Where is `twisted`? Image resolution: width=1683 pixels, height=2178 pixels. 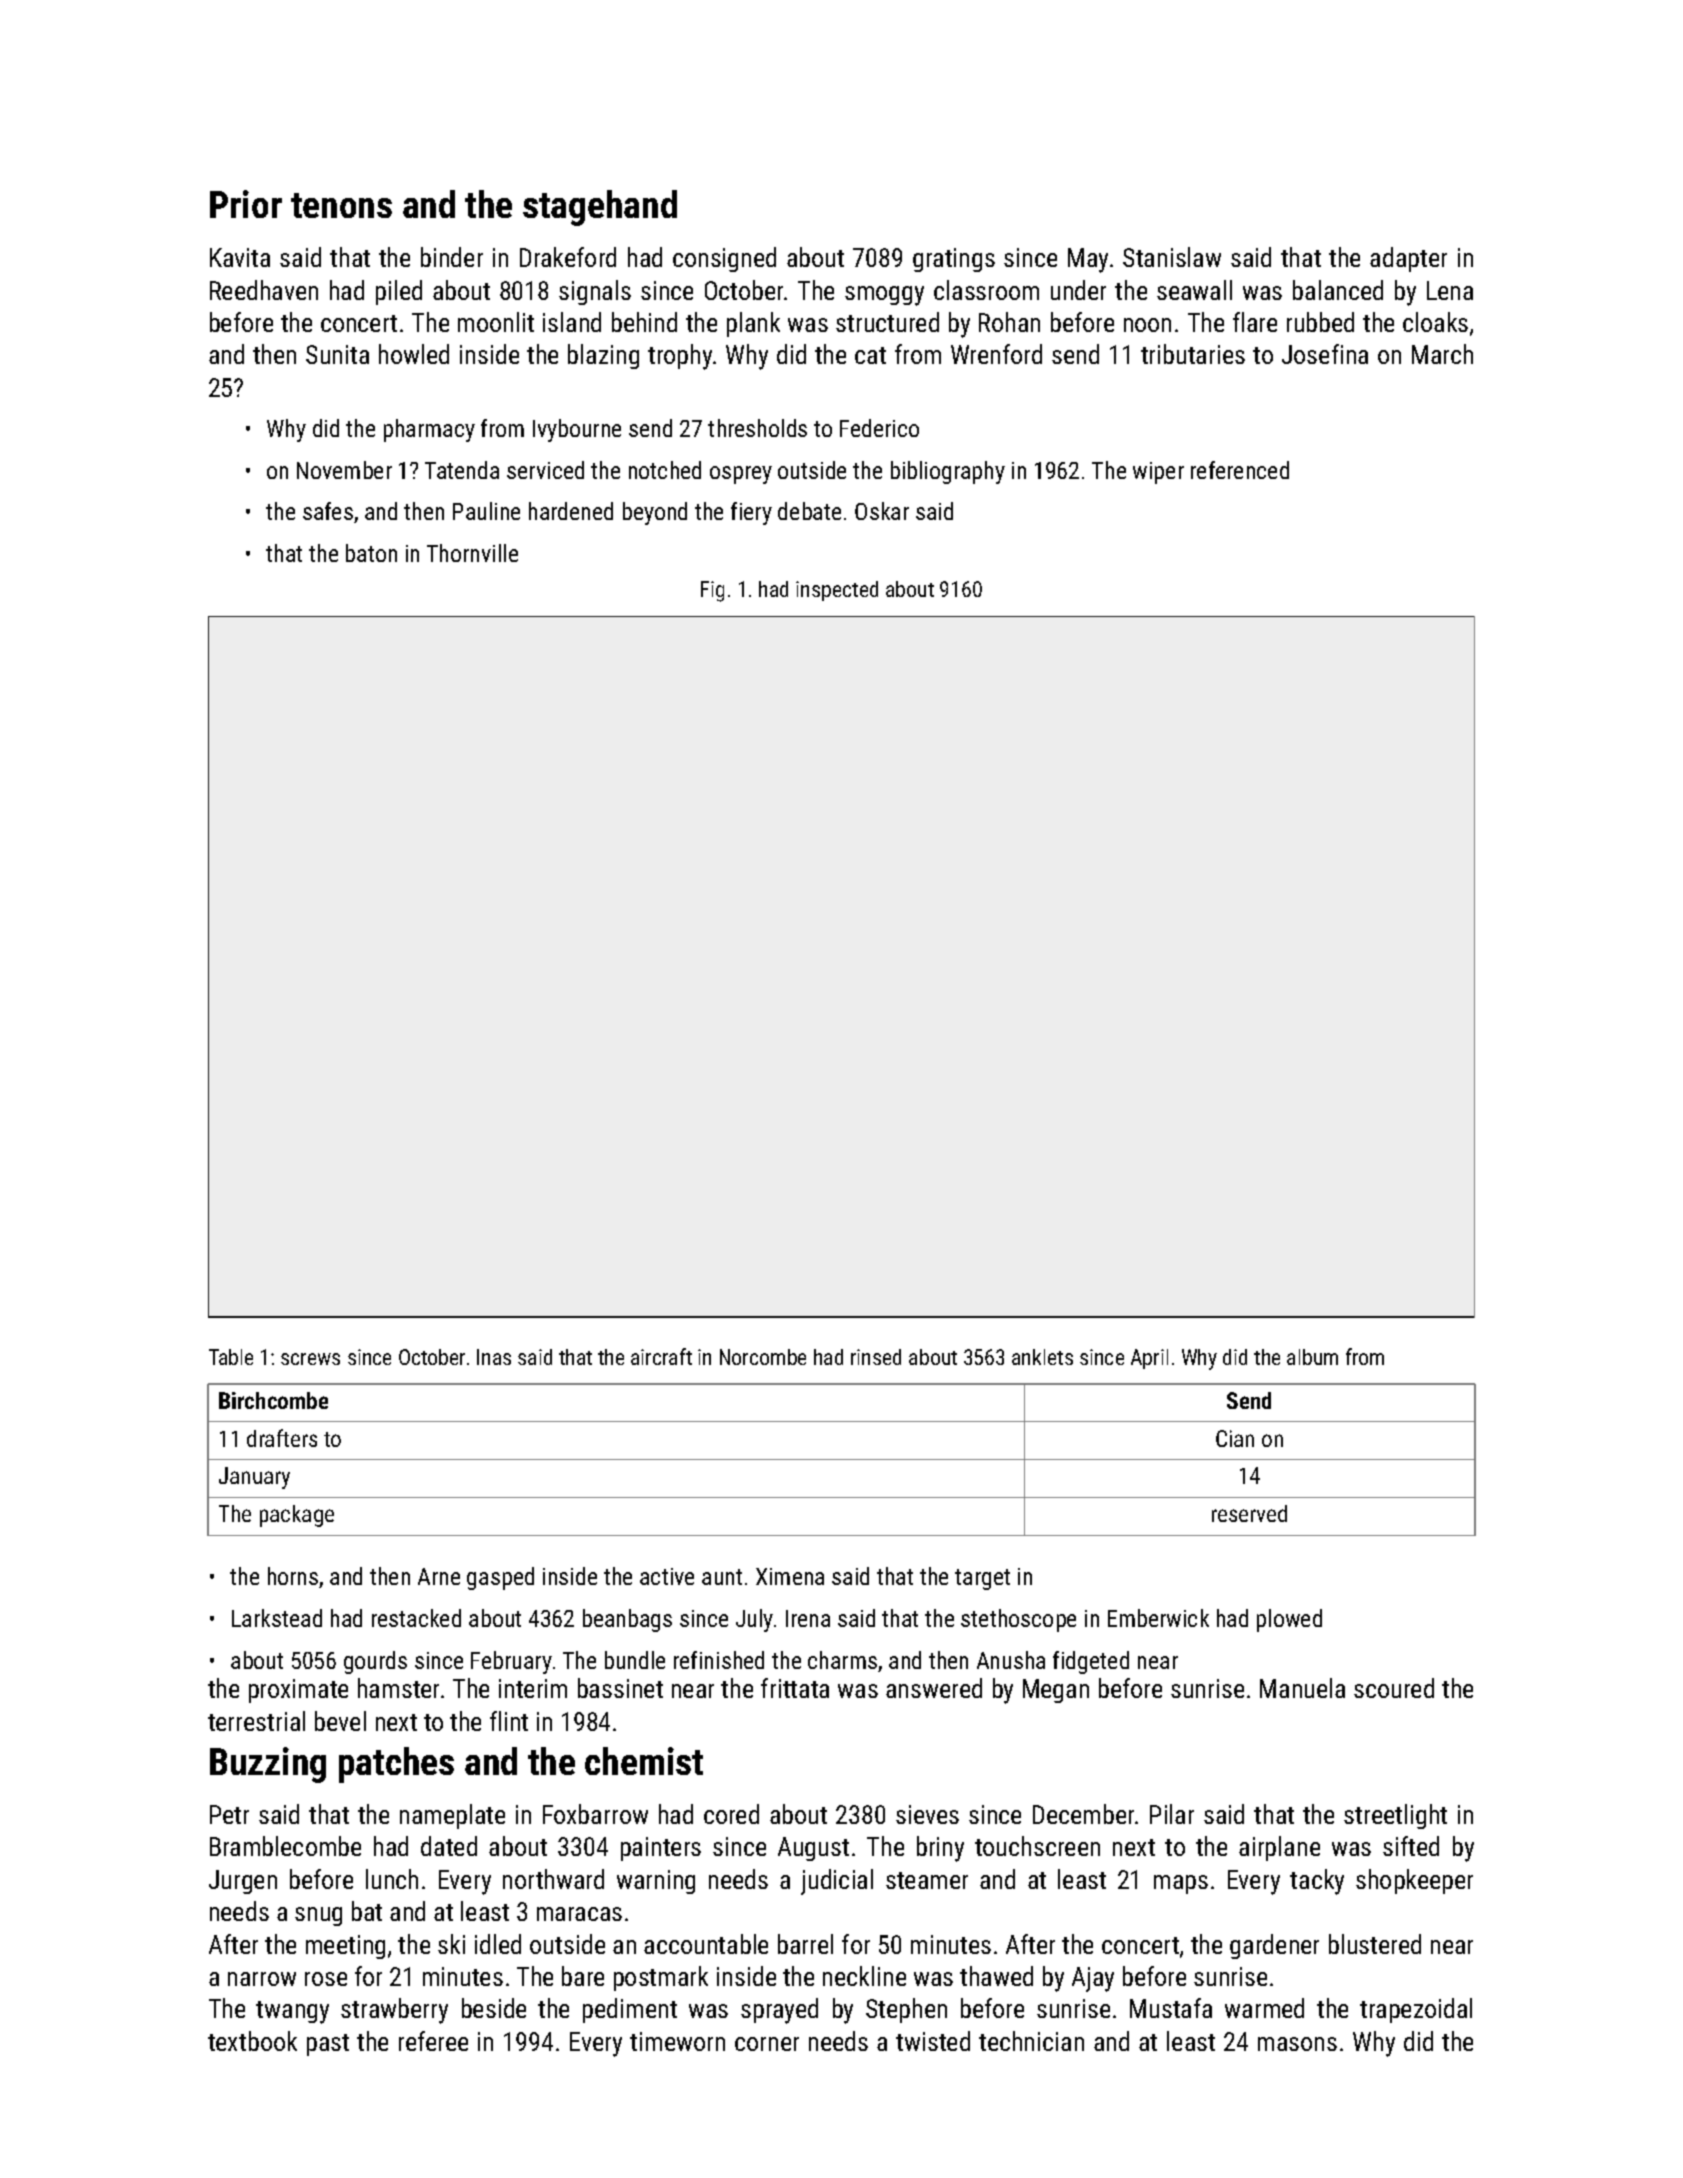
twisted is located at coordinates (933, 2041).
